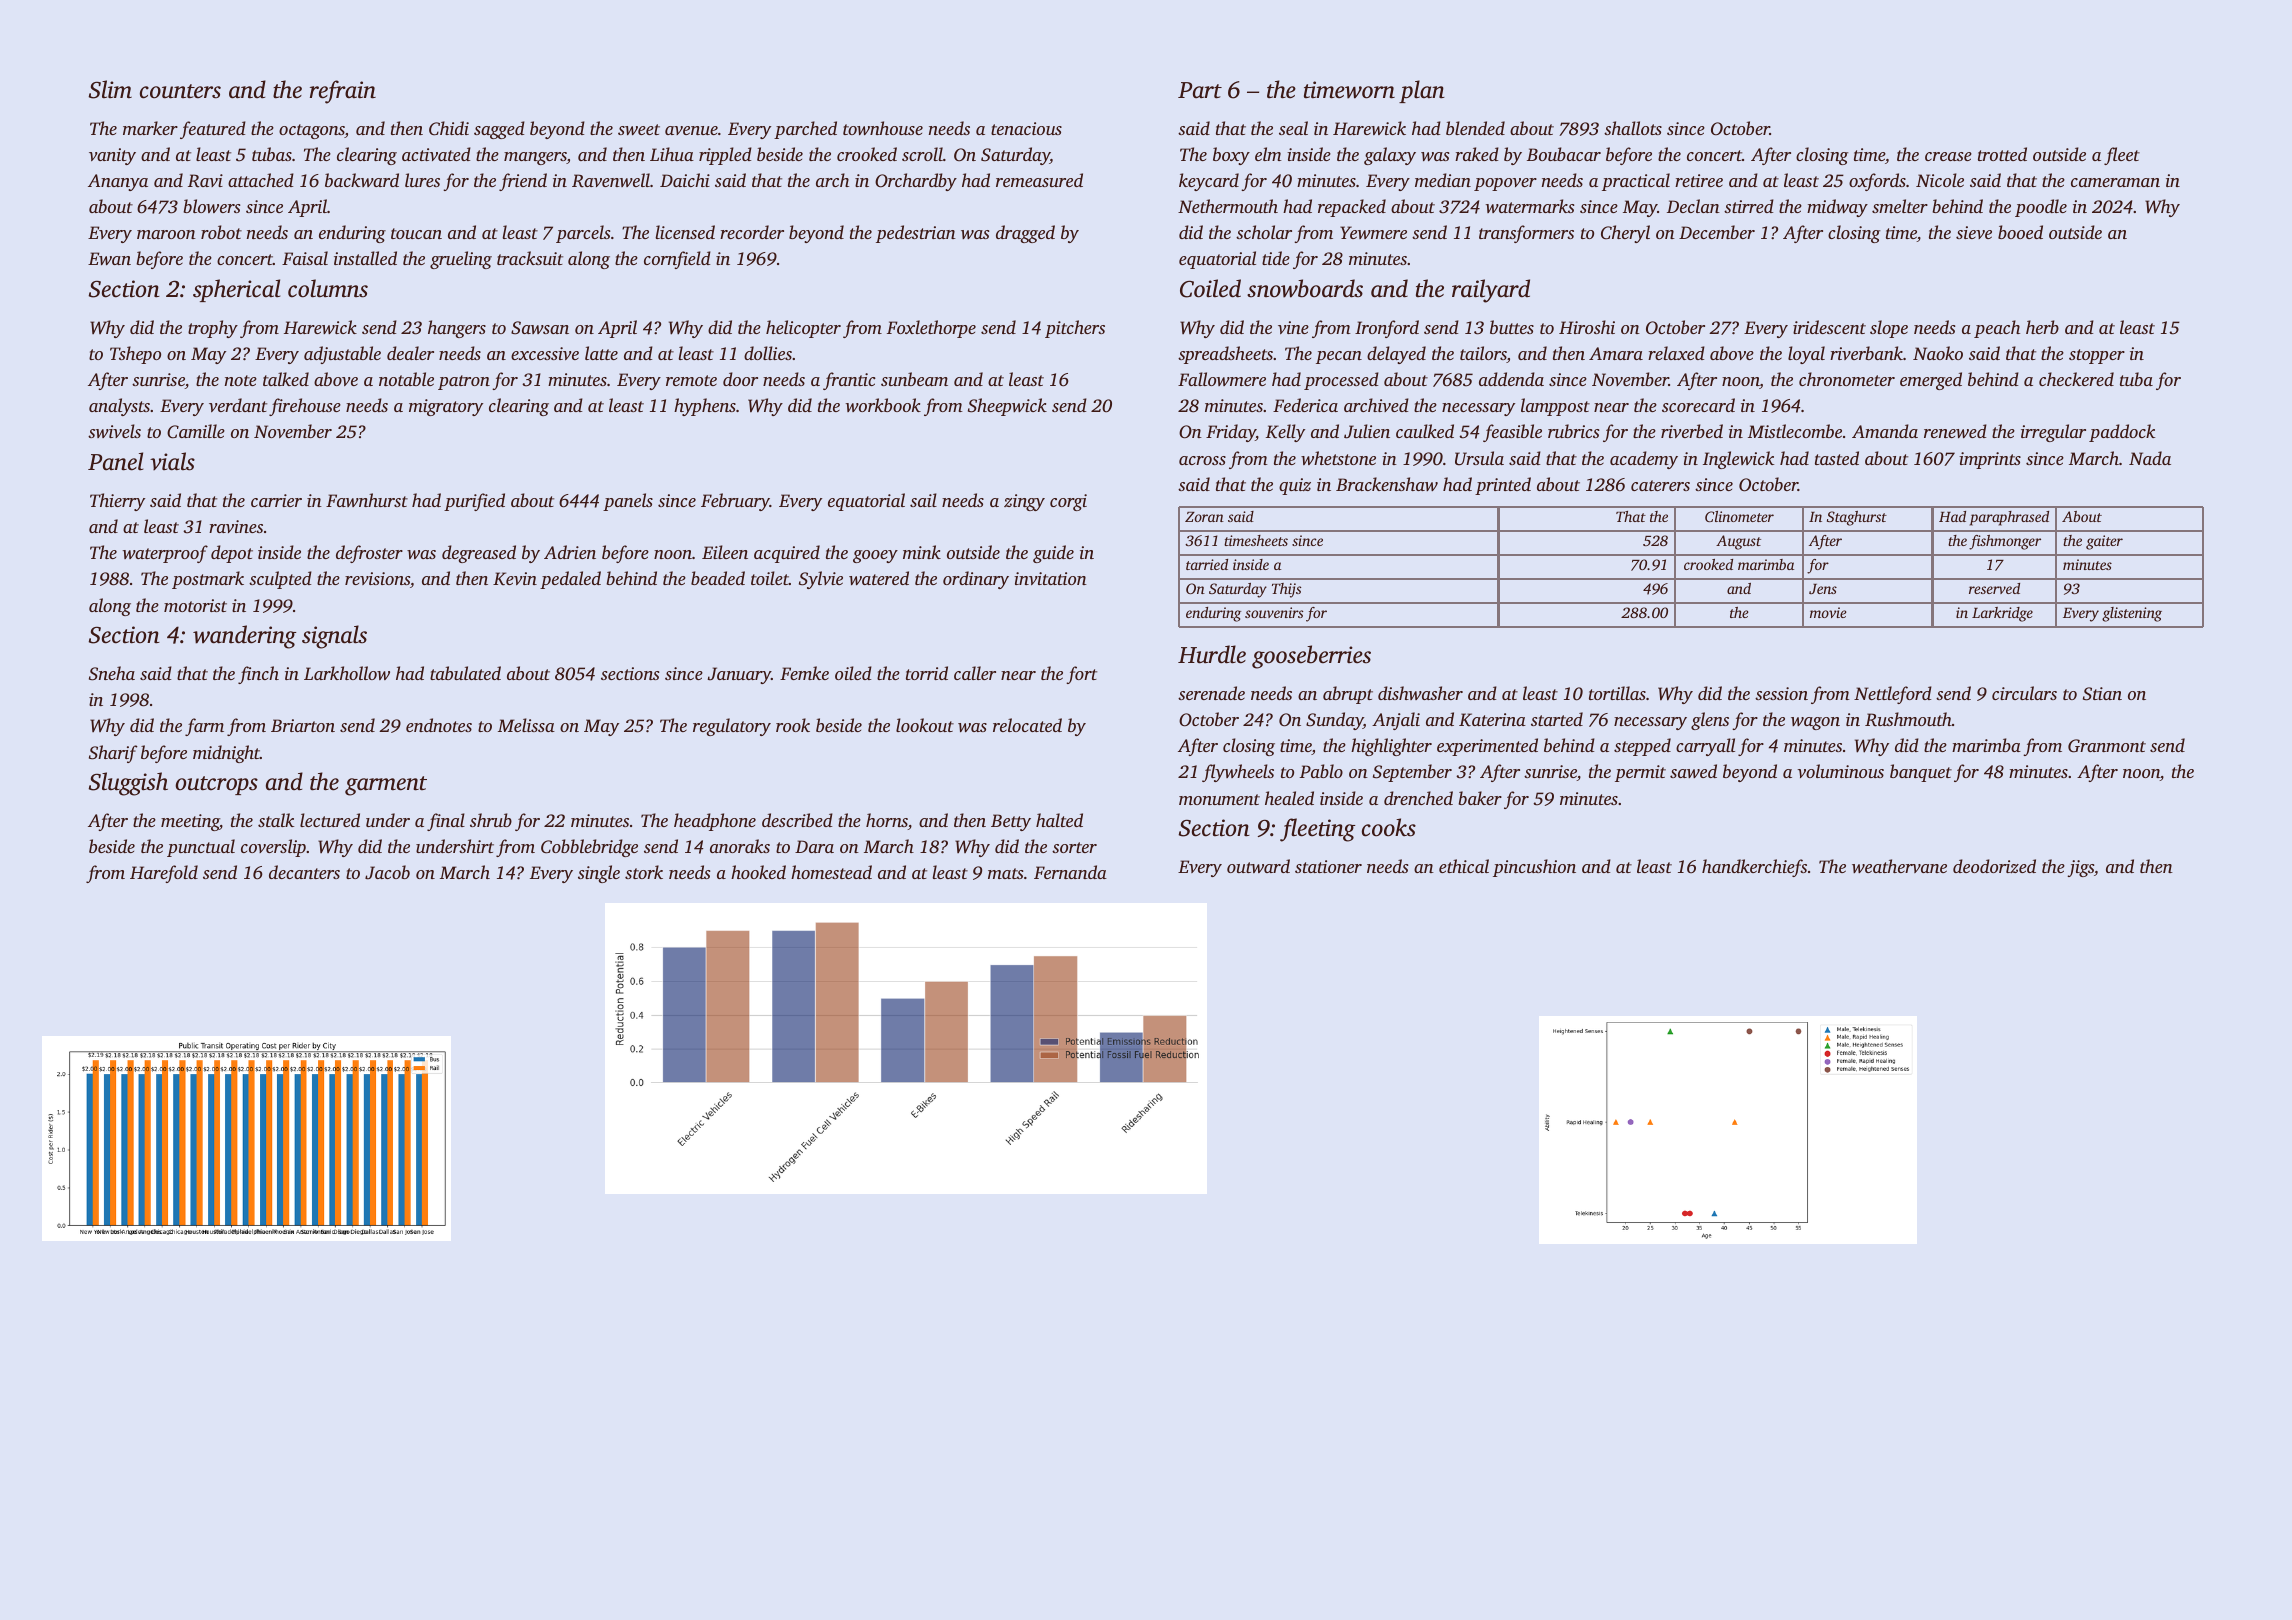 The height and width of the image is (1620, 2292). What do you see at coordinates (1857, 518) in the image?
I see `Staghurst` at bounding box center [1857, 518].
